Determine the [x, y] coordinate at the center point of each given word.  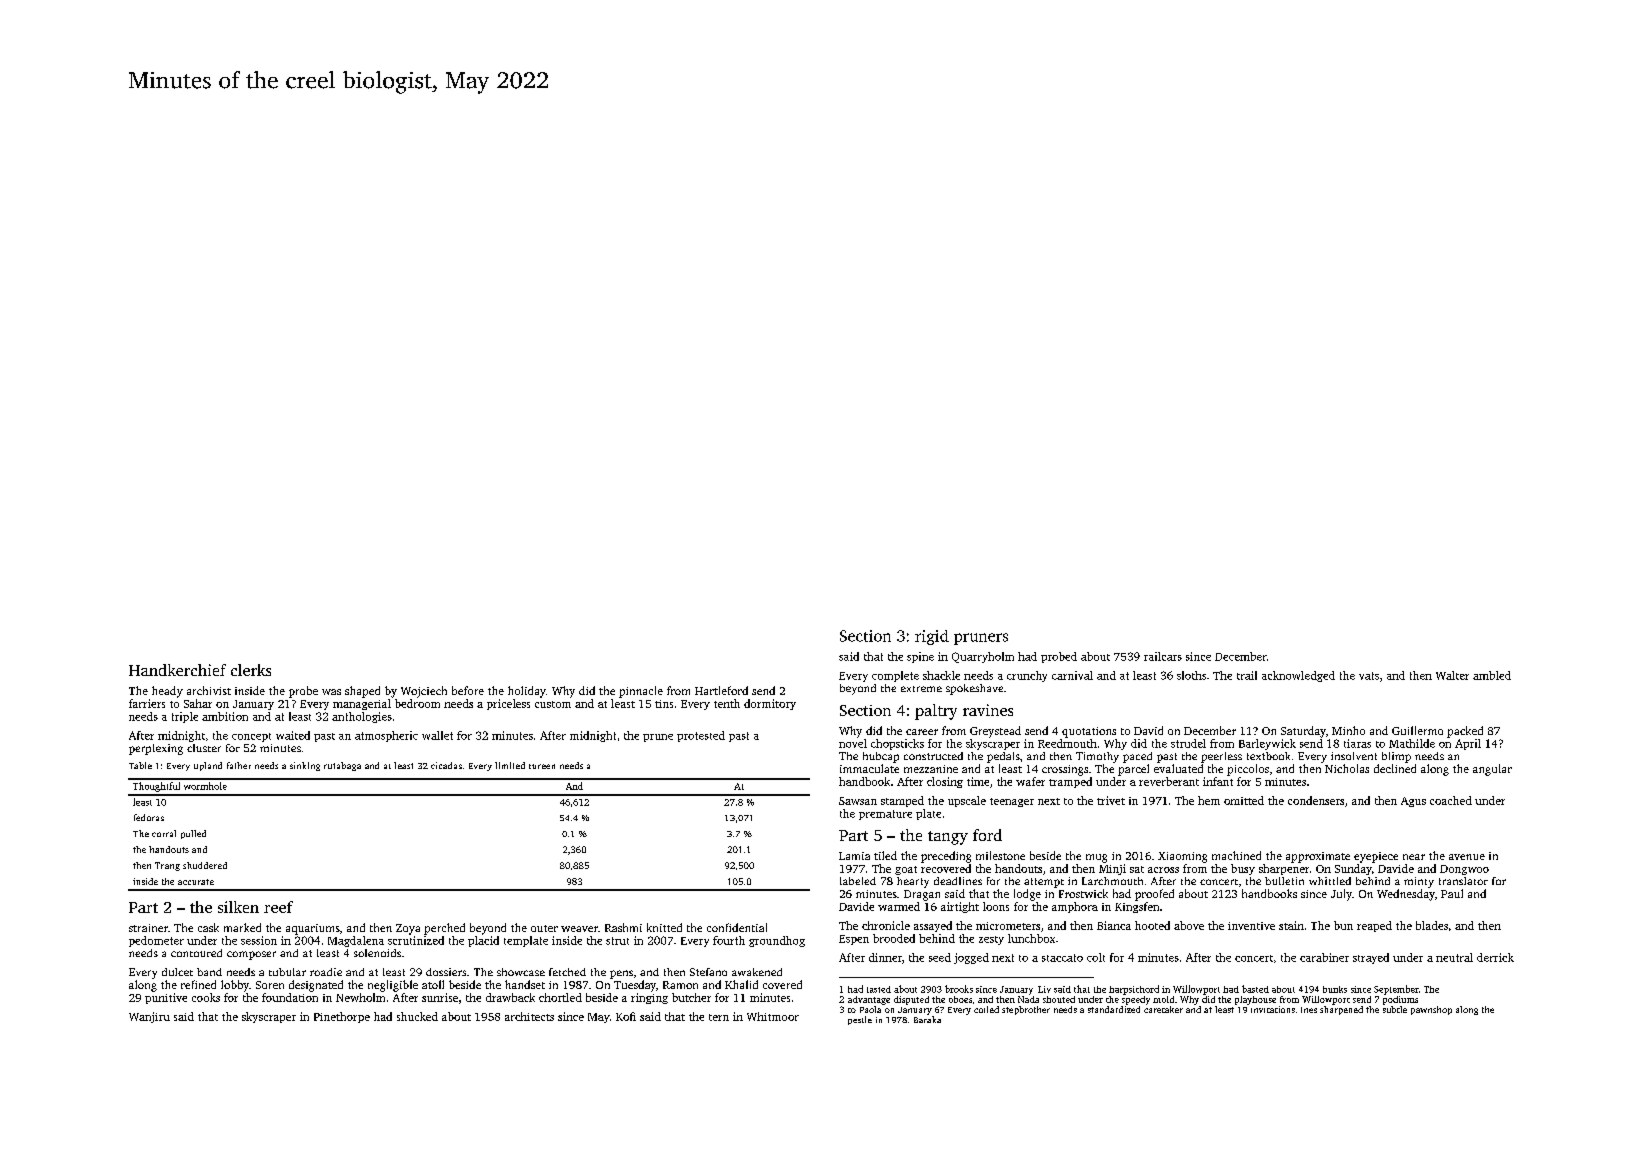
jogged [971, 958]
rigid [932, 637]
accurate [196, 882]
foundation [290, 997]
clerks [251, 670]
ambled [1492, 675]
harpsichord [1134, 990]
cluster [204, 748]
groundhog [777, 941]
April [1468, 744]
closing [945, 782]
